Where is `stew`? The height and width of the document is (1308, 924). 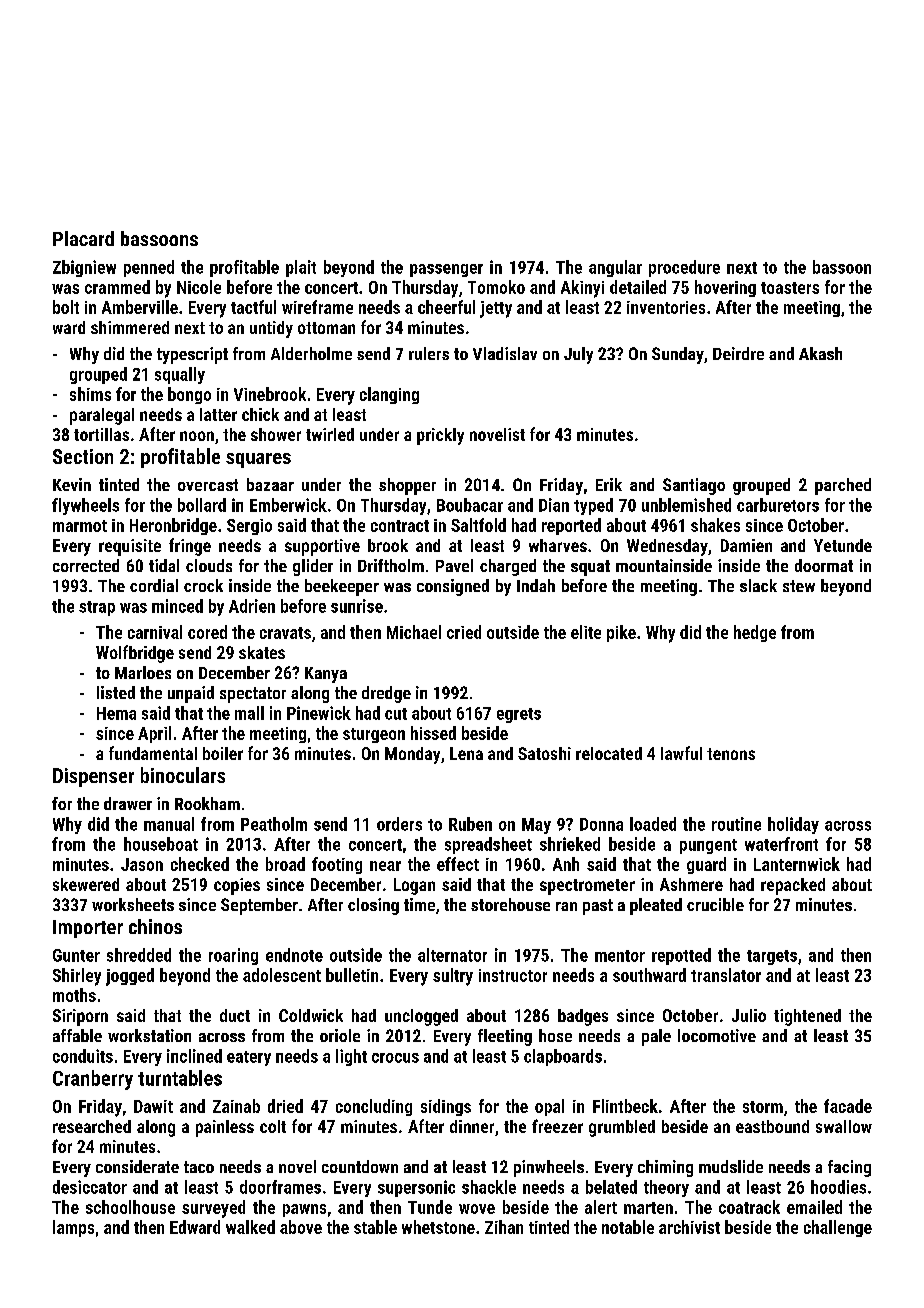
stew is located at coordinates (799, 586).
